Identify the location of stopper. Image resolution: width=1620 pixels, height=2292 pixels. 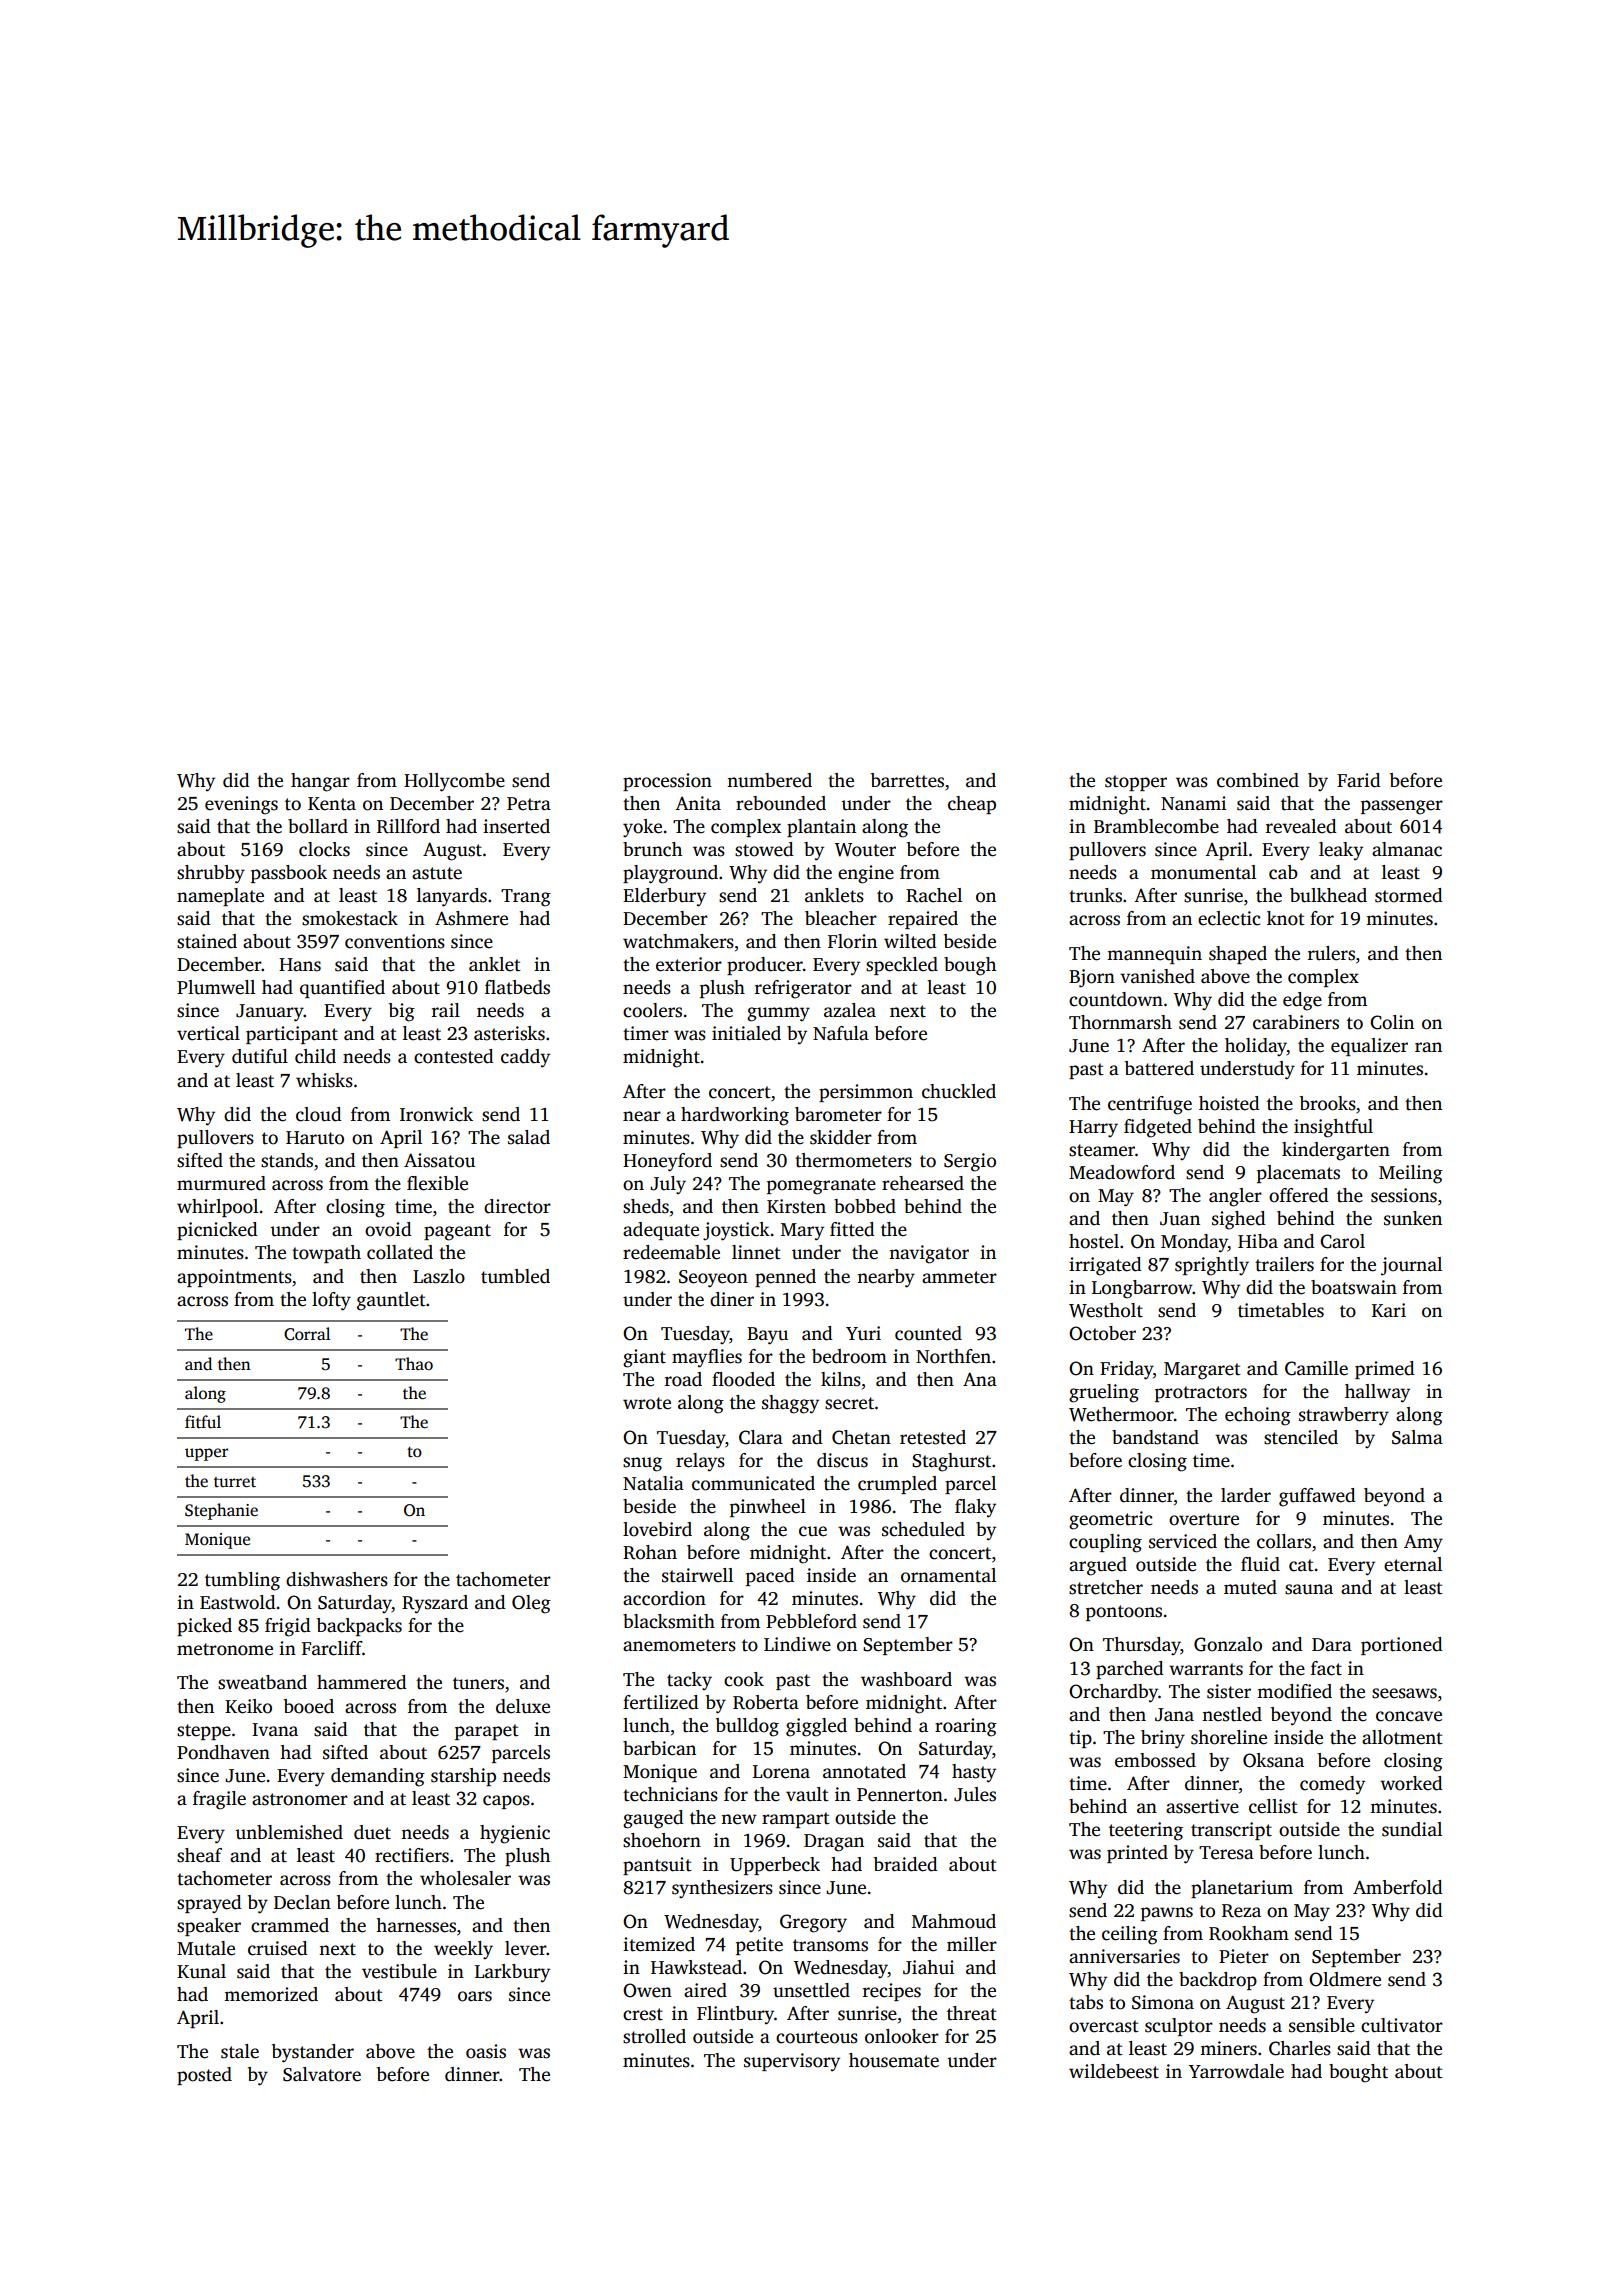
(1136, 783).
